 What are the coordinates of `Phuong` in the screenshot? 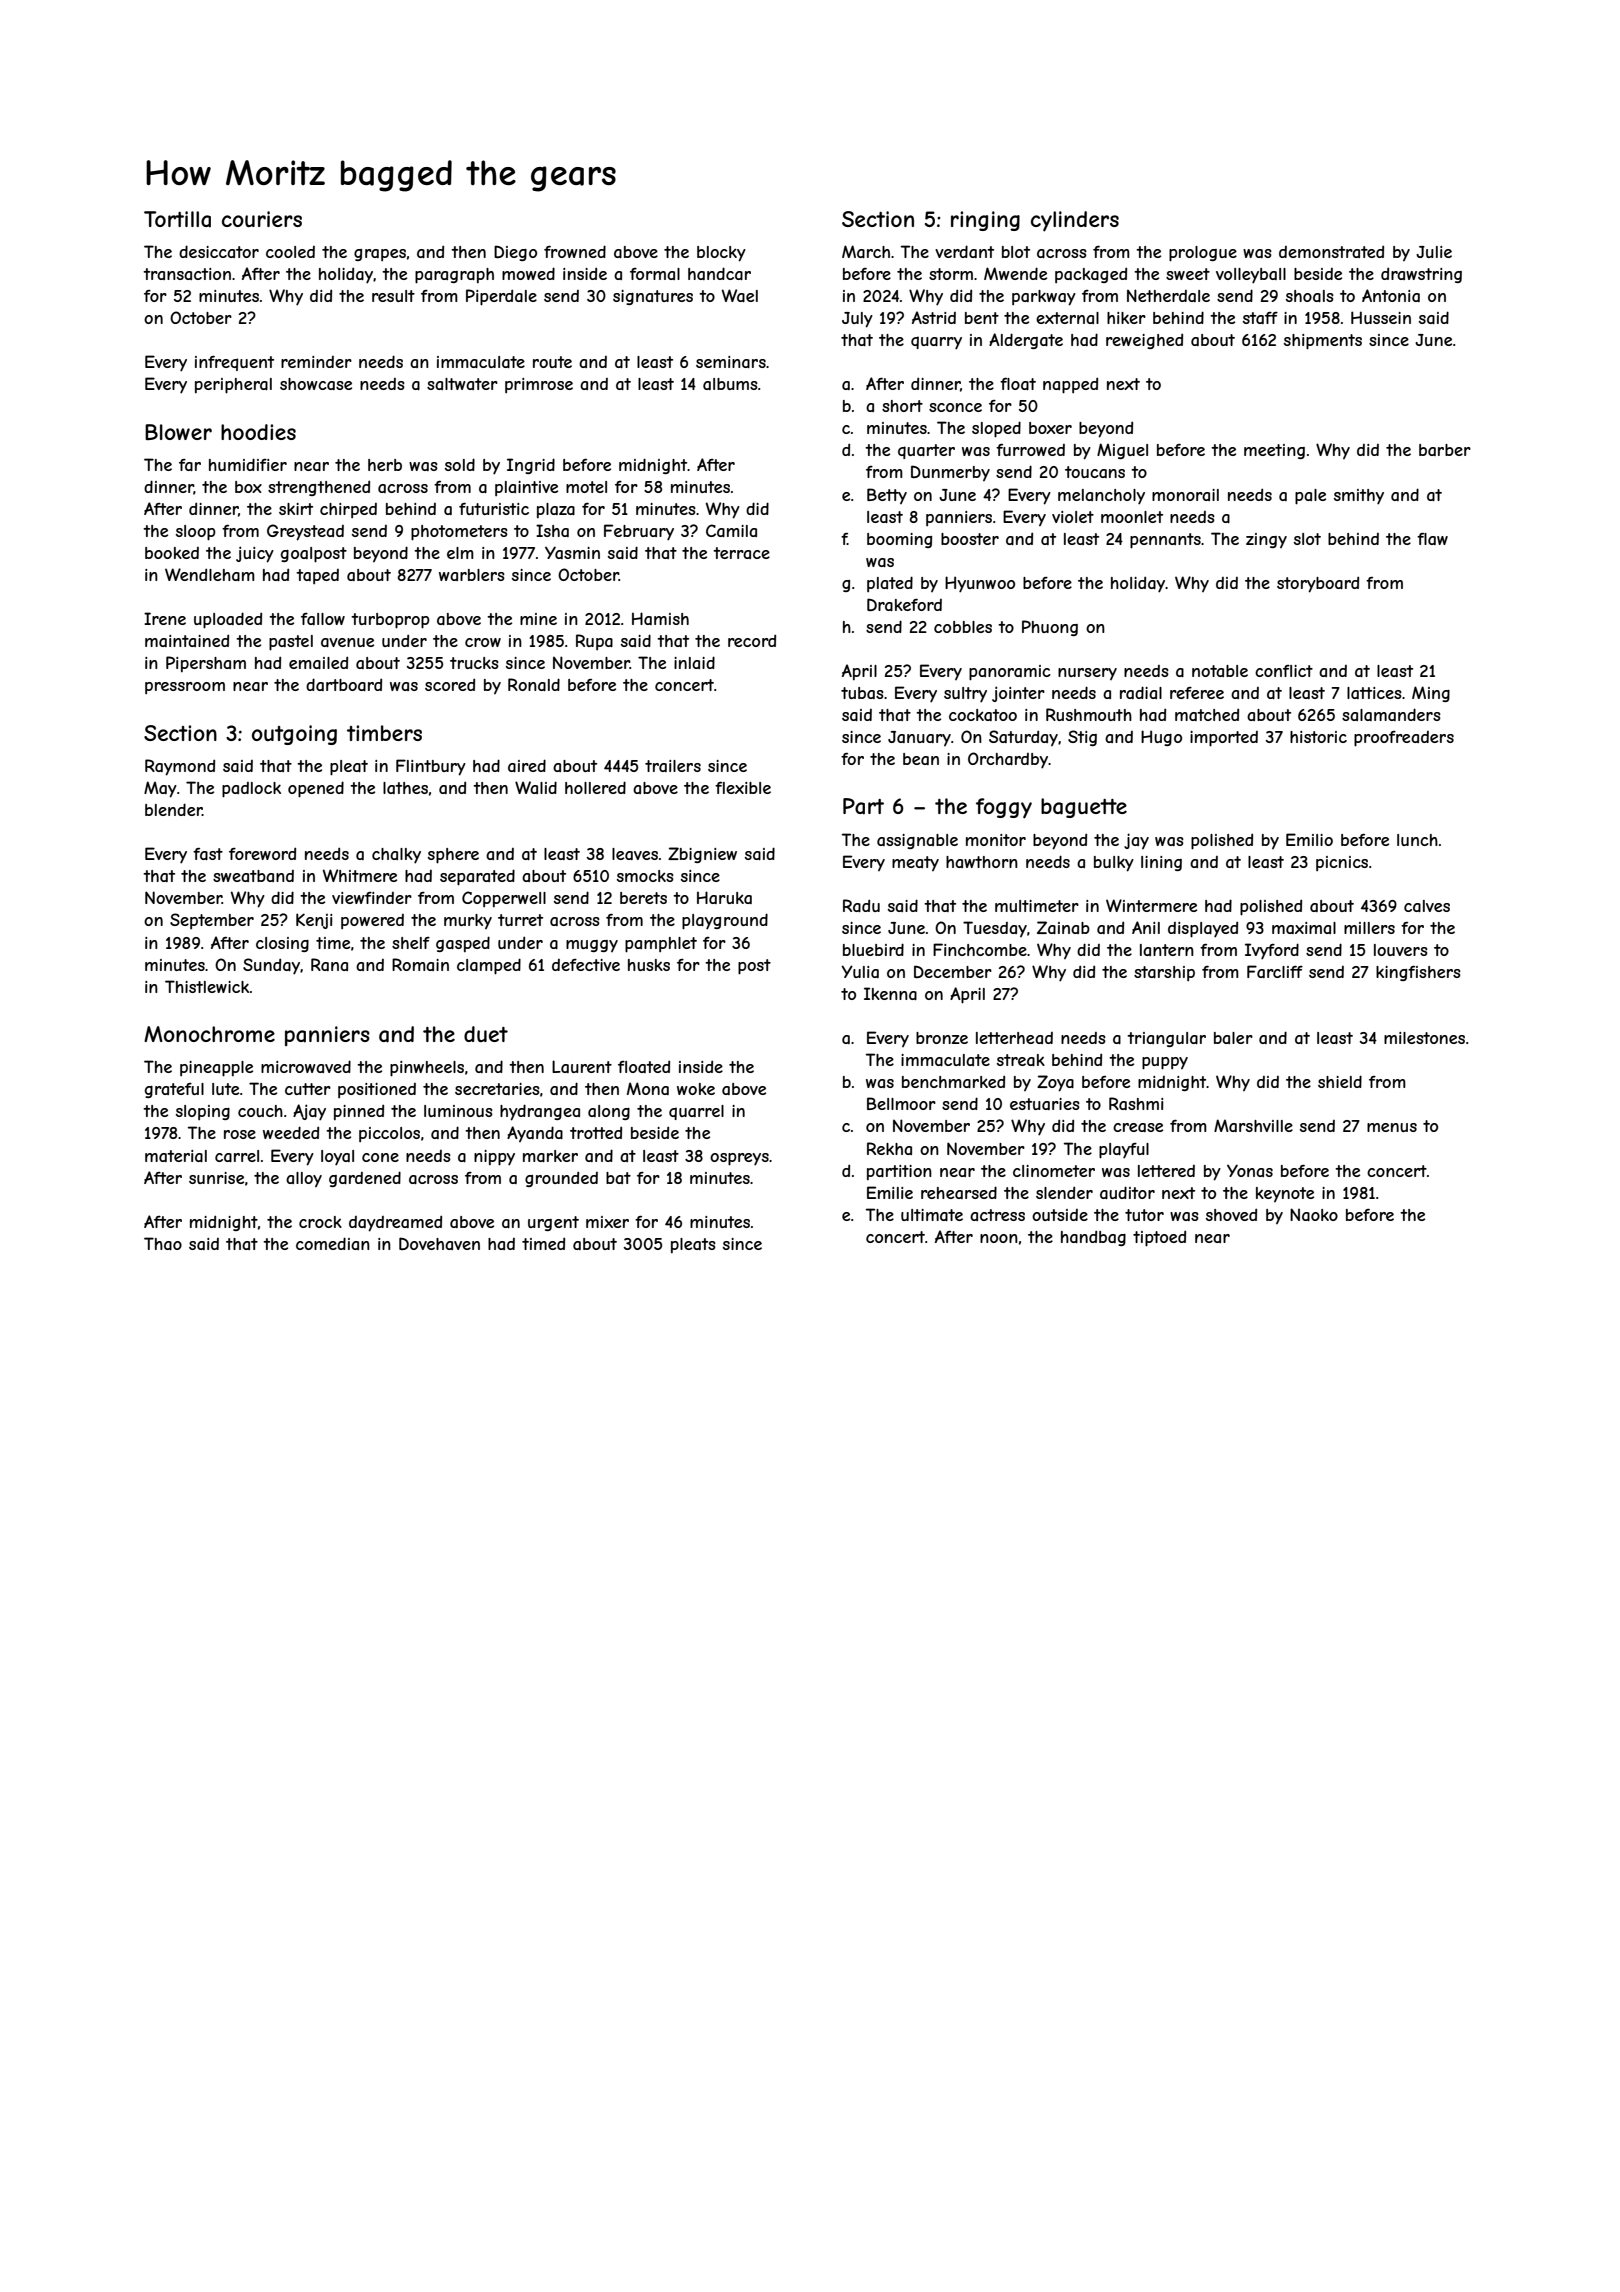 It's located at (1050, 628).
